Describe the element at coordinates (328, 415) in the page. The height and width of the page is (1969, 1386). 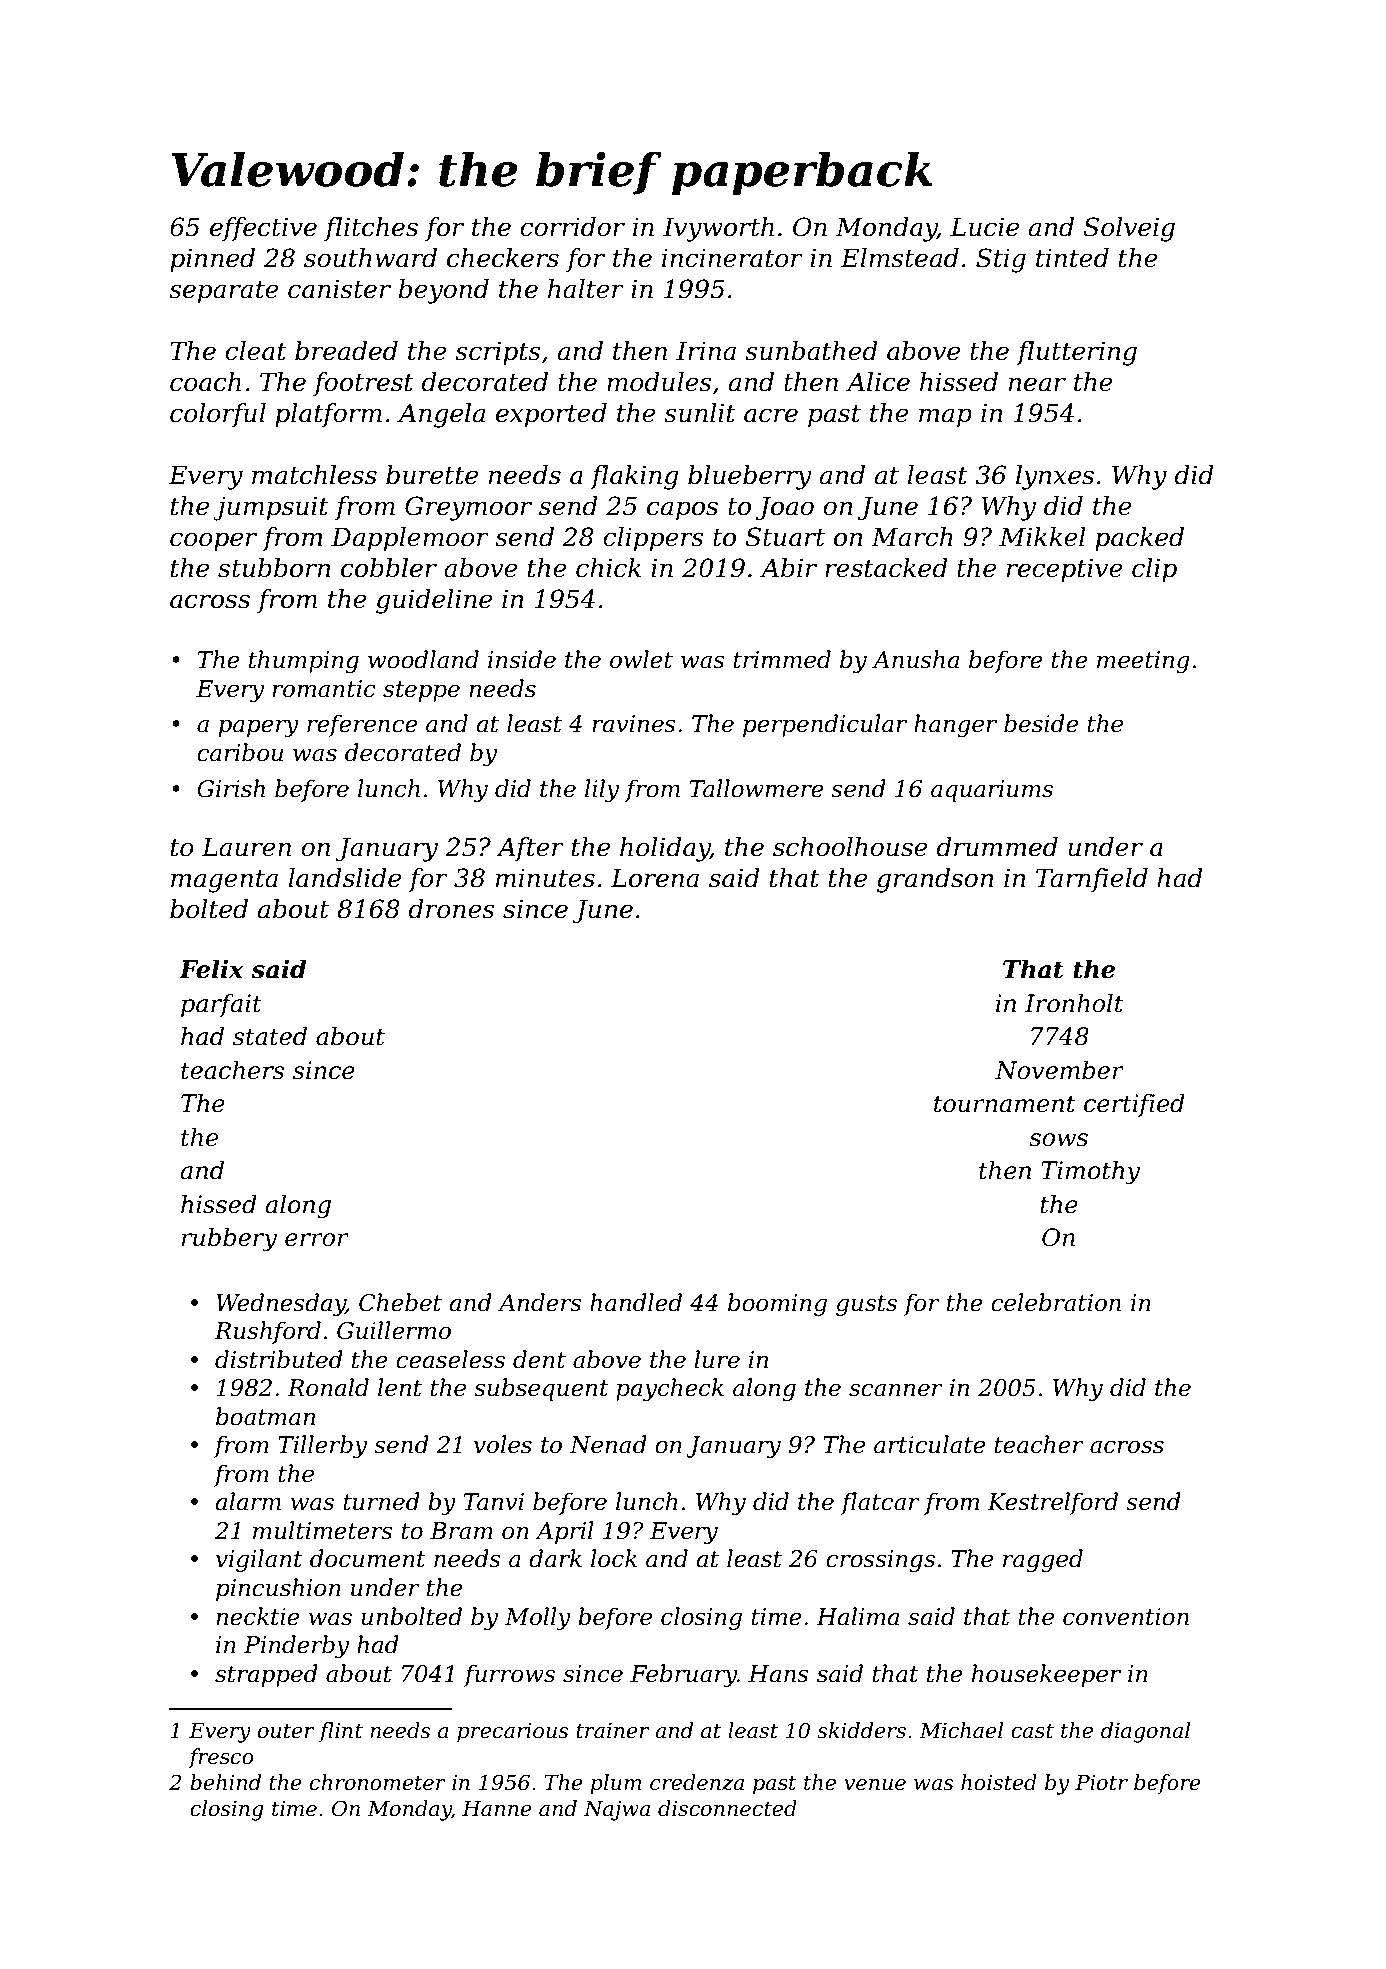
I see `platform` at that location.
